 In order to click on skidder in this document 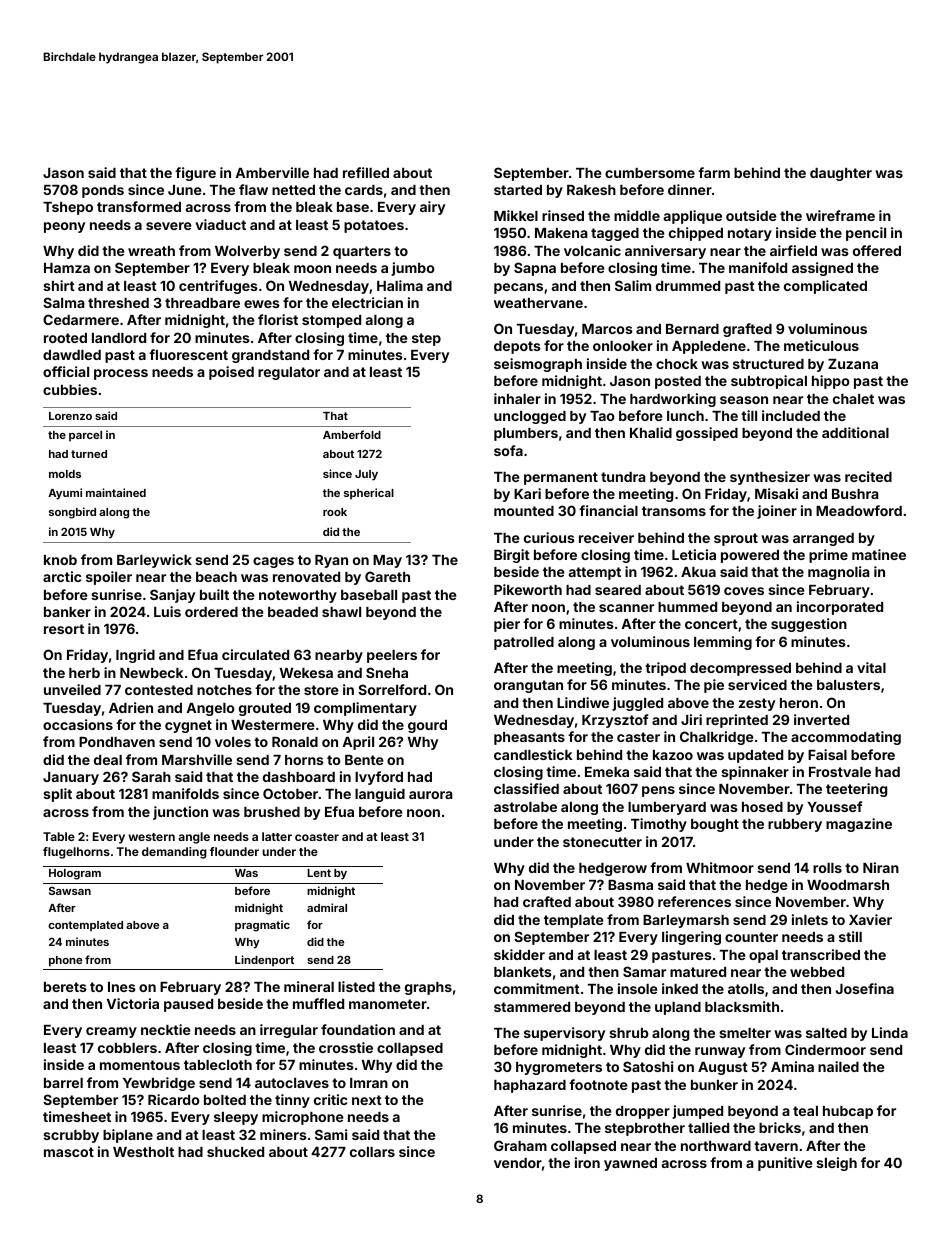, I will do `click(519, 954)`.
